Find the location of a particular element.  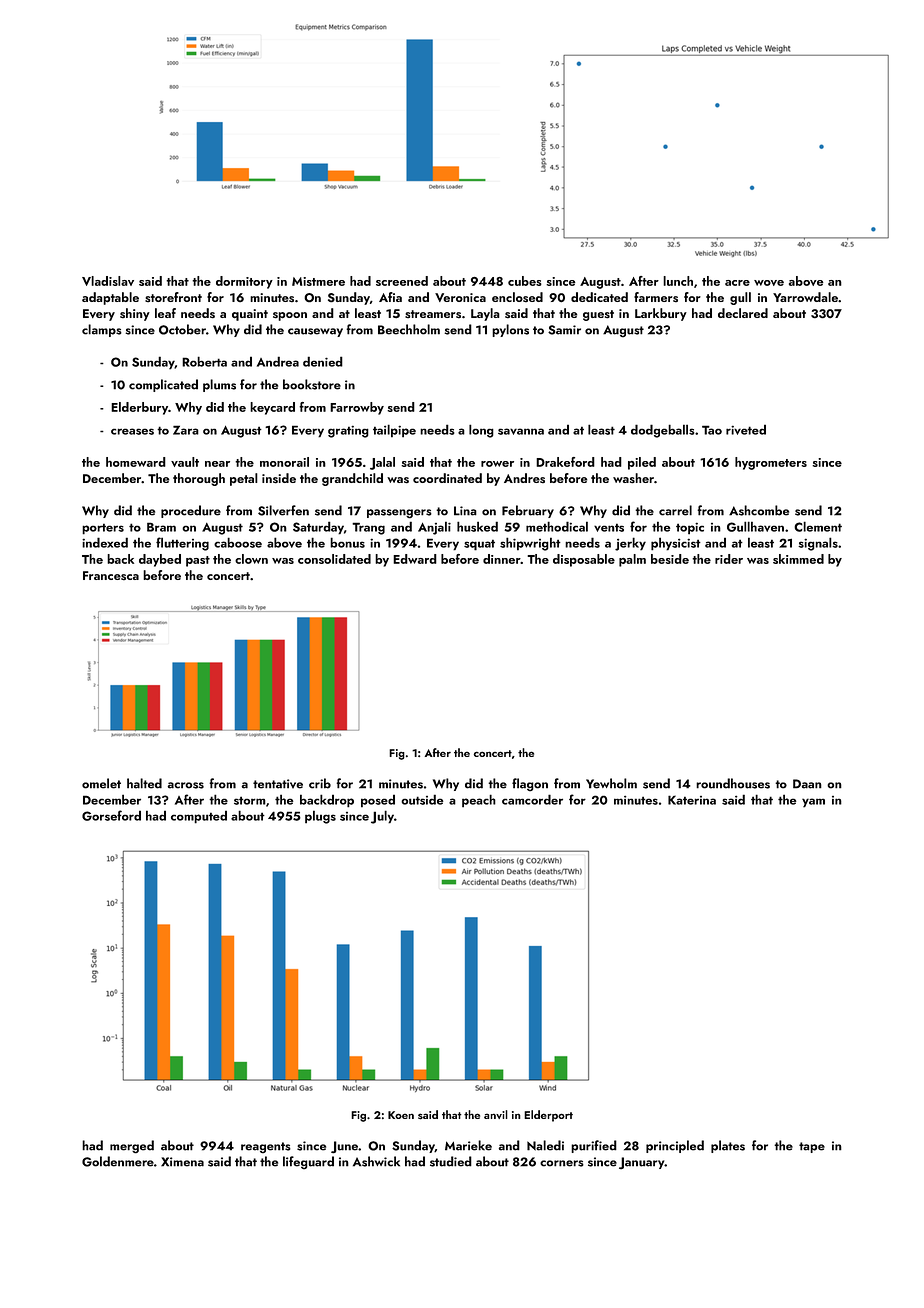

crib is located at coordinates (320, 783).
